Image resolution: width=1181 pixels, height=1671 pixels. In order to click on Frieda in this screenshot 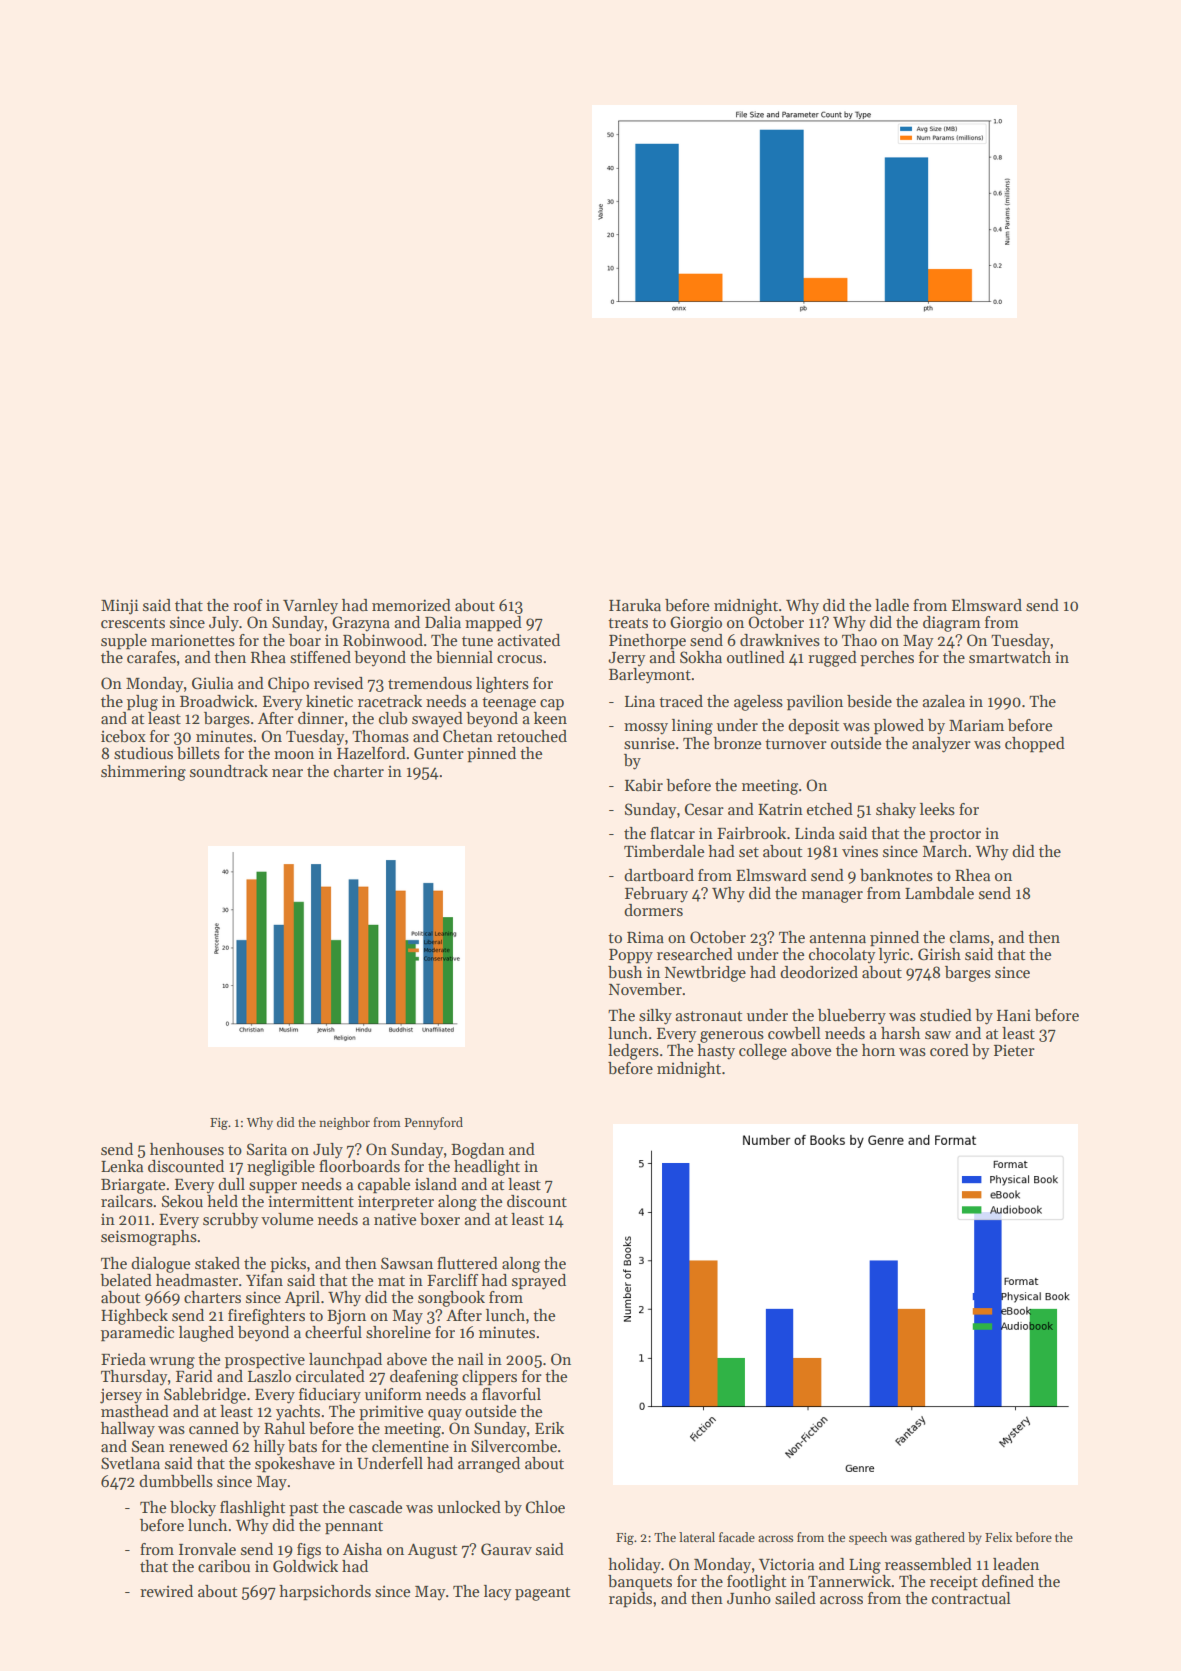, I will do `click(123, 1359)`.
